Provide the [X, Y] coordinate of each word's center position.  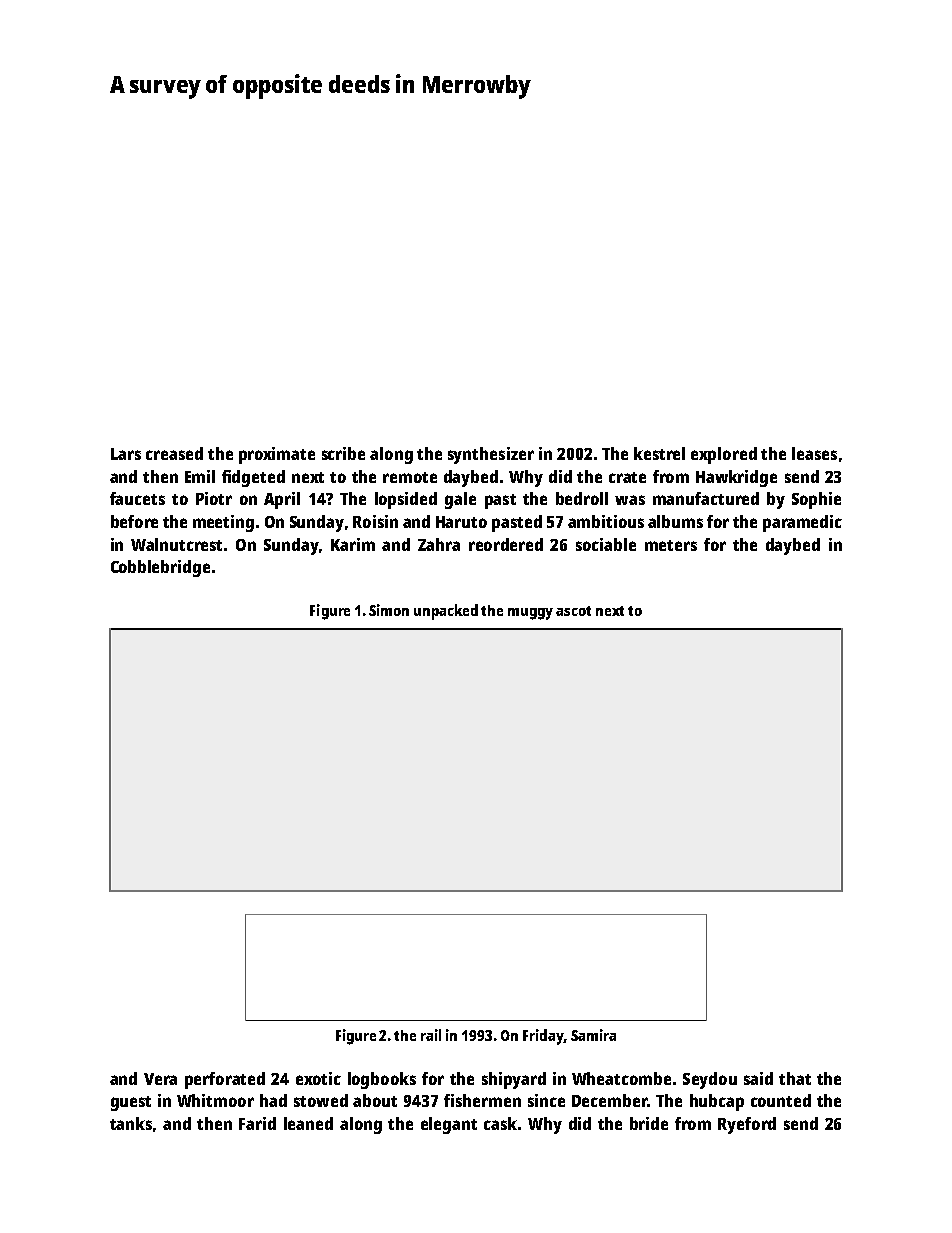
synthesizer [491, 455]
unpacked [446, 612]
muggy [530, 614]
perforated [225, 1080]
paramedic [802, 523]
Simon [389, 610]
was [630, 500]
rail [431, 1035]
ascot [573, 611]
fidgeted [253, 478]
